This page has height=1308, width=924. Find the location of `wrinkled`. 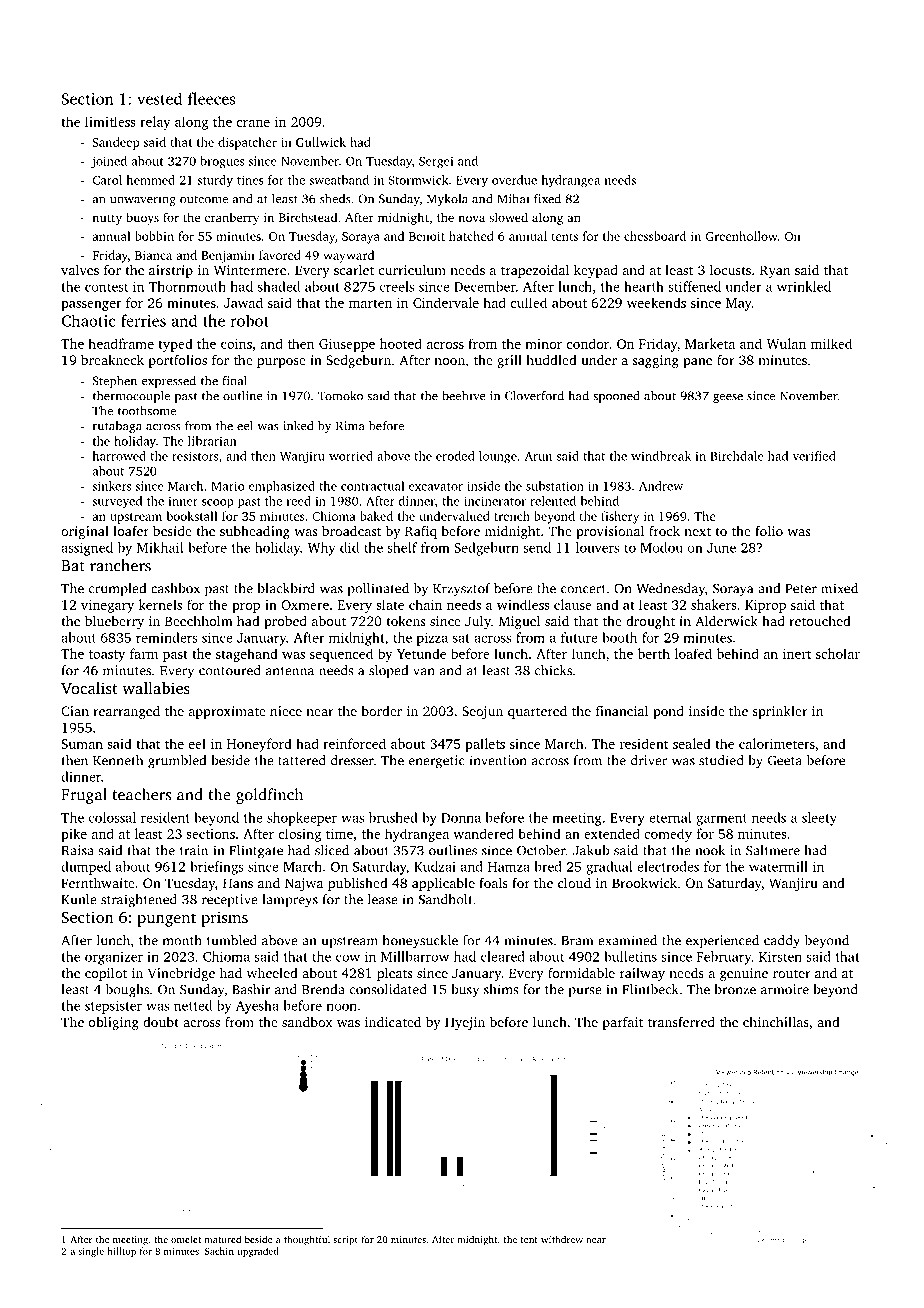

wrinkled is located at coordinates (804, 286).
